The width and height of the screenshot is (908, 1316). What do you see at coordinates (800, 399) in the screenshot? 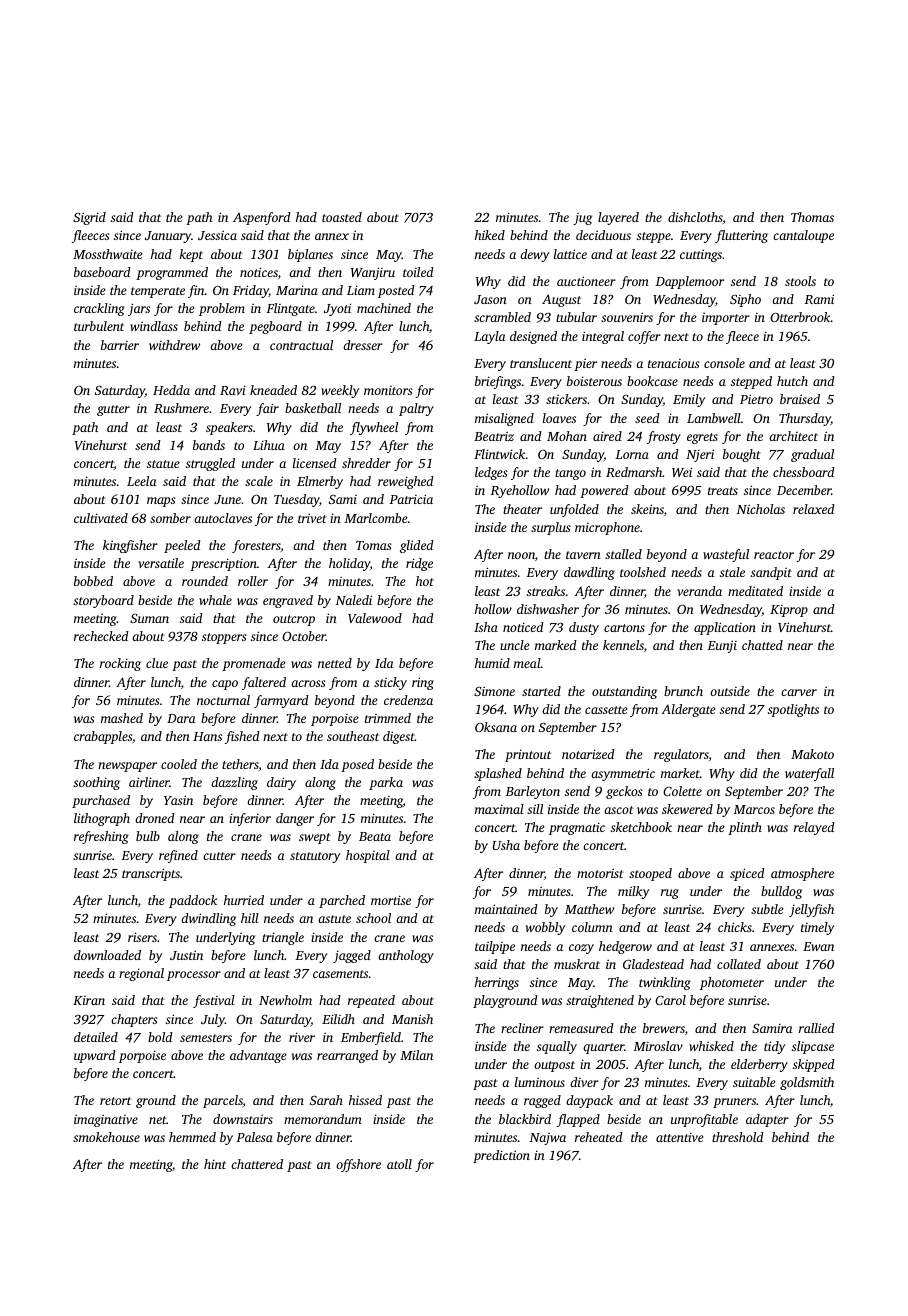
I see `braised` at bounding box center [800, 399].
